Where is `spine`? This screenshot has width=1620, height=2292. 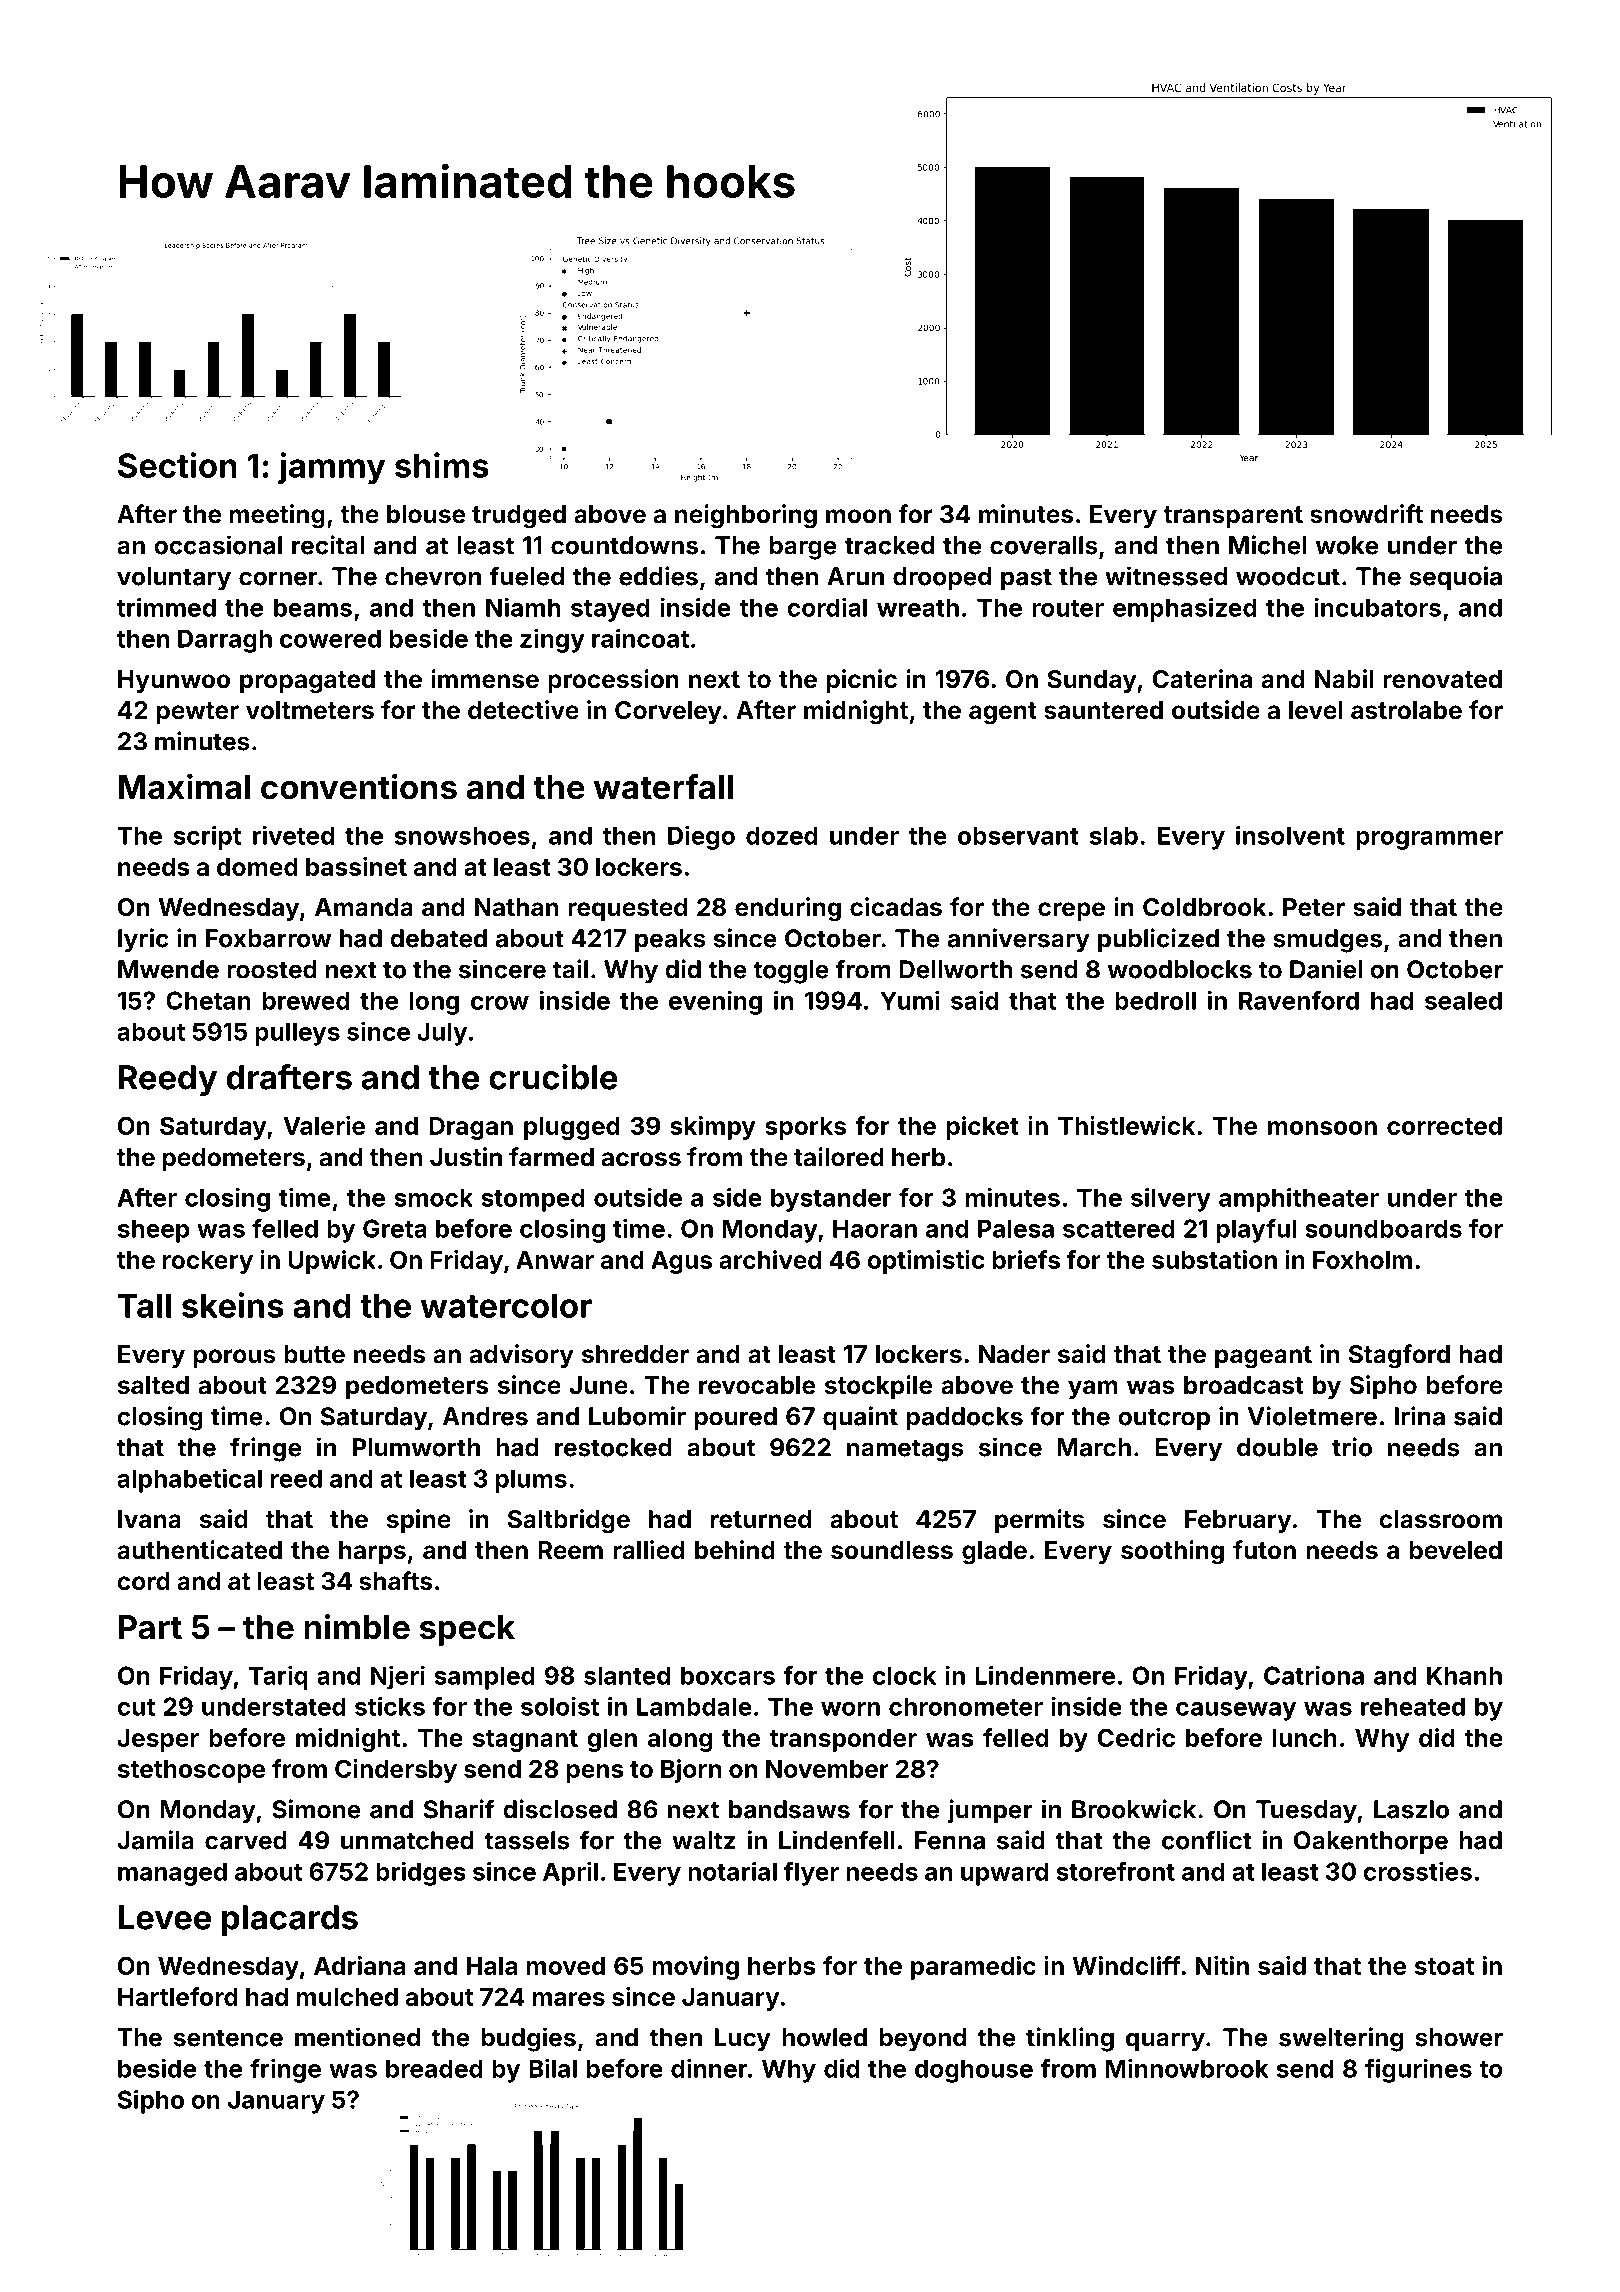
spine is located at coordinates (419, 1521).
